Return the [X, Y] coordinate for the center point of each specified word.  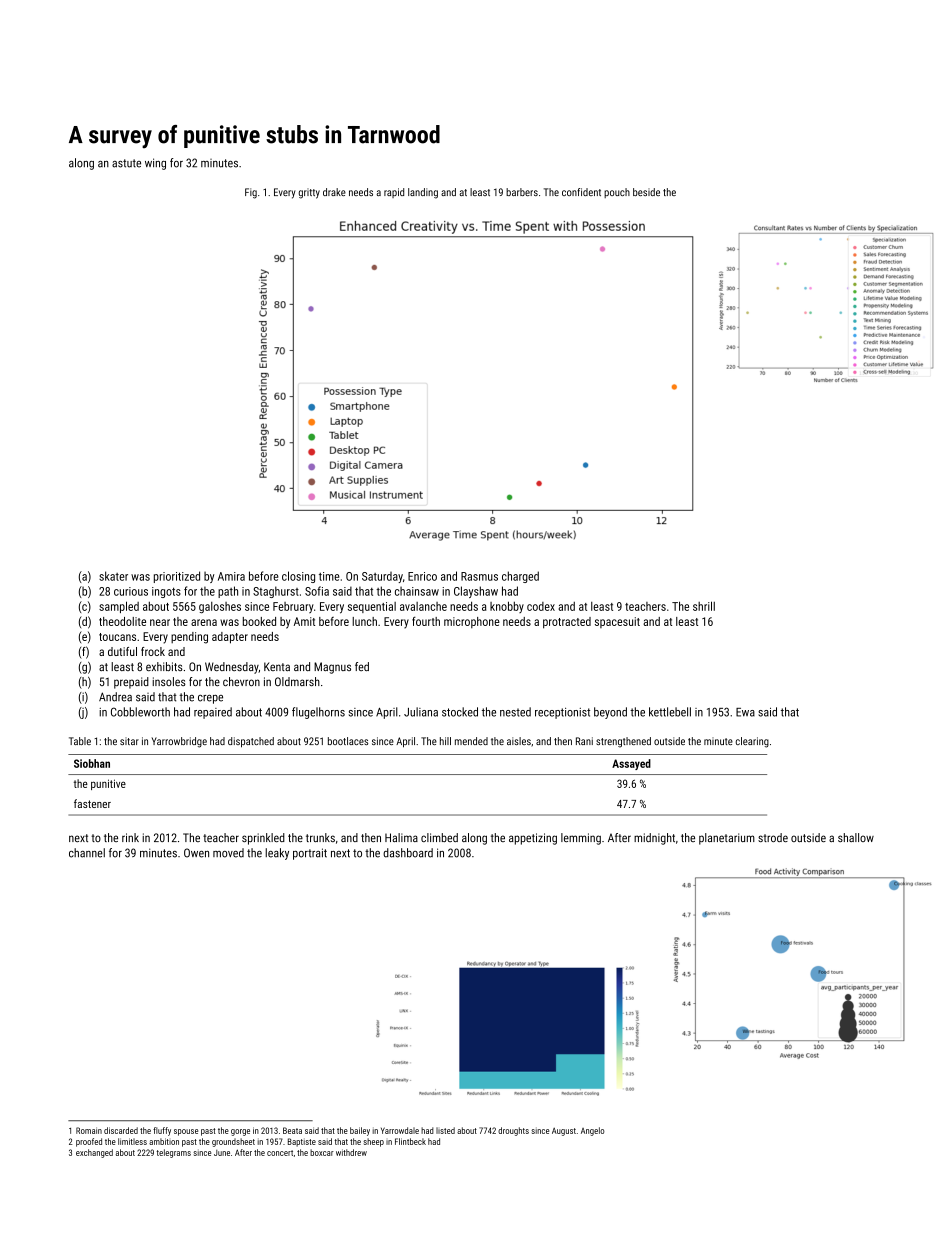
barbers [522, 192]
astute [126, 163]
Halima [401, 837]
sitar [129, 741]
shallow [856, 837]
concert [280, 1153]
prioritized [177, 577]
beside [646, 192]
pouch [617, 193]
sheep [373, 1142]
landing [423, 193]
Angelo [593, 1131]
